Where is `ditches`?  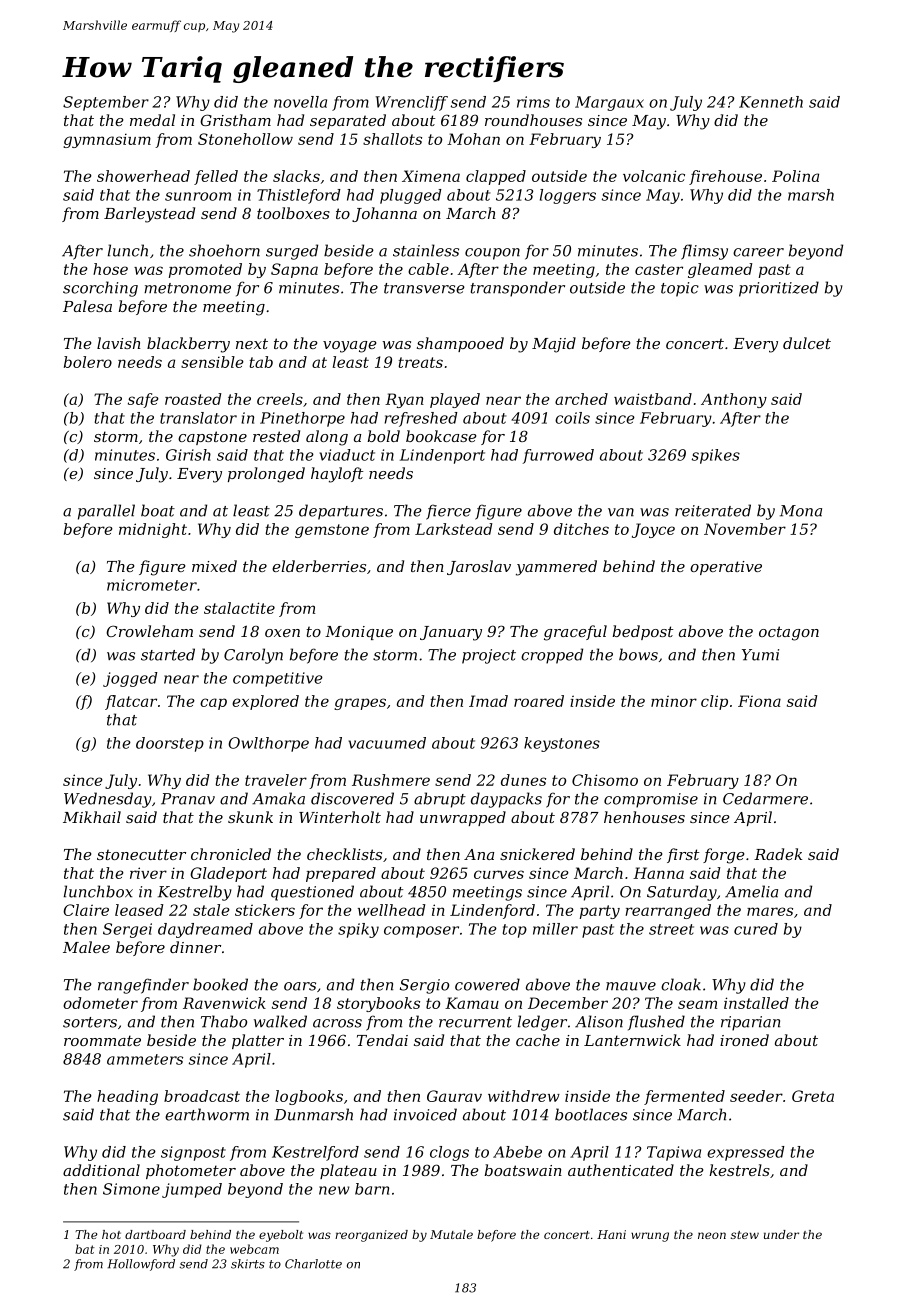
ditches is located at coordinates (581, 529).
